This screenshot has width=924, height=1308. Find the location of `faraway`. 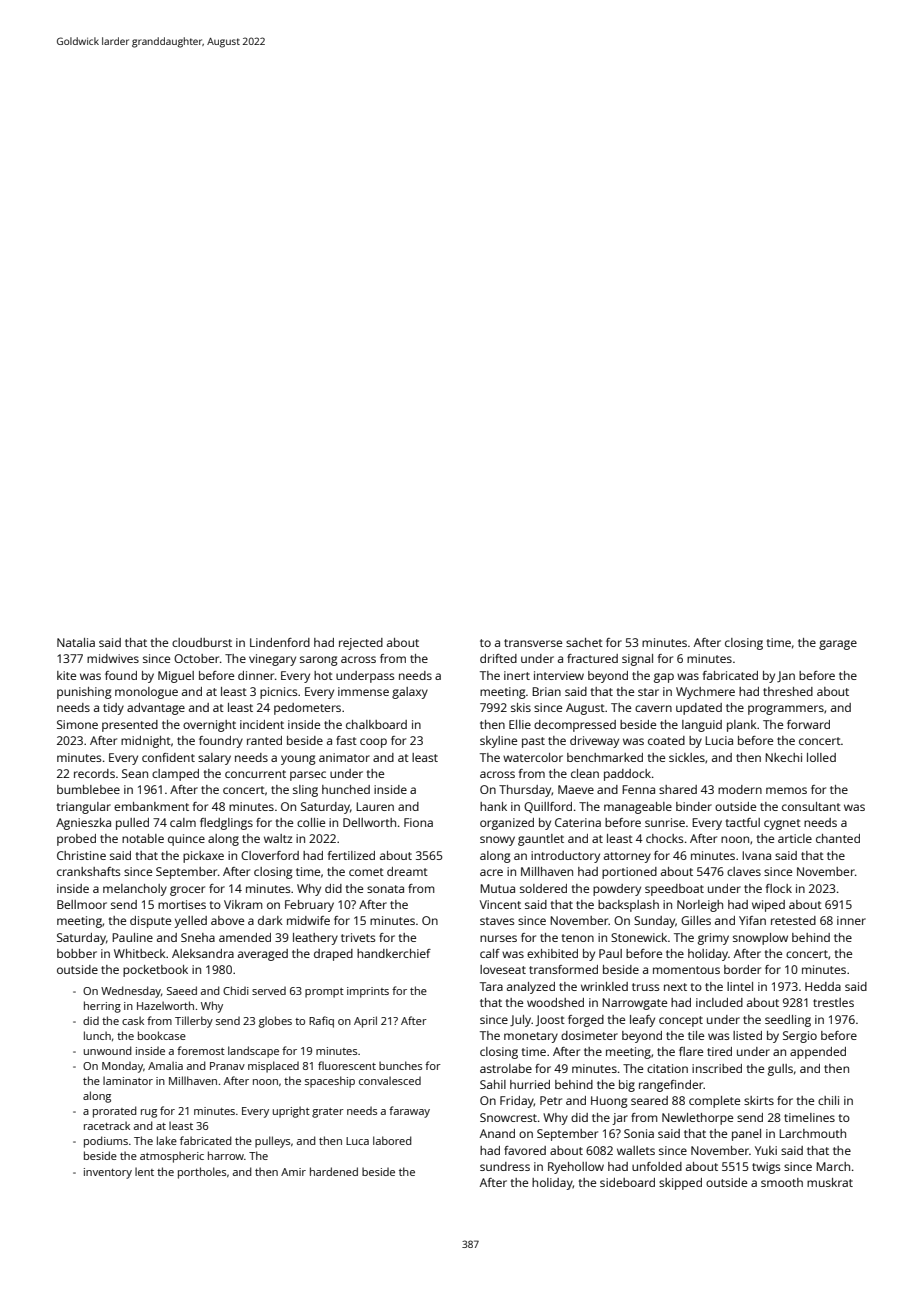

faraway is located at coordinates (409, 1112).
